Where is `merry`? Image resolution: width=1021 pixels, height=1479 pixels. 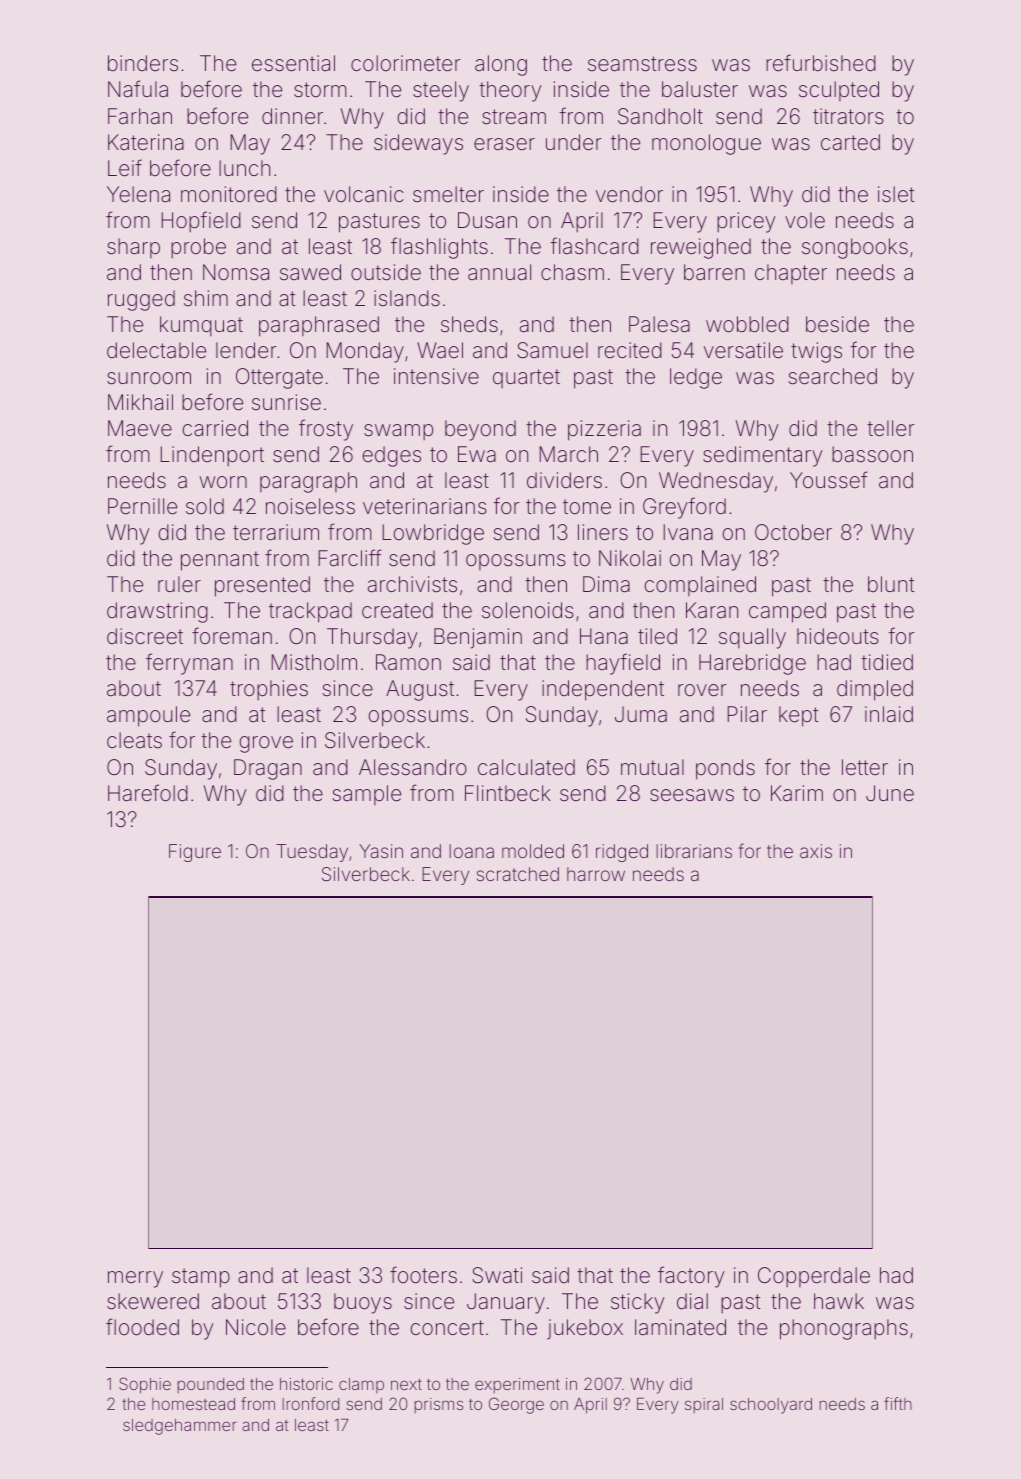 merry is located at coordinates (135, 1279).
